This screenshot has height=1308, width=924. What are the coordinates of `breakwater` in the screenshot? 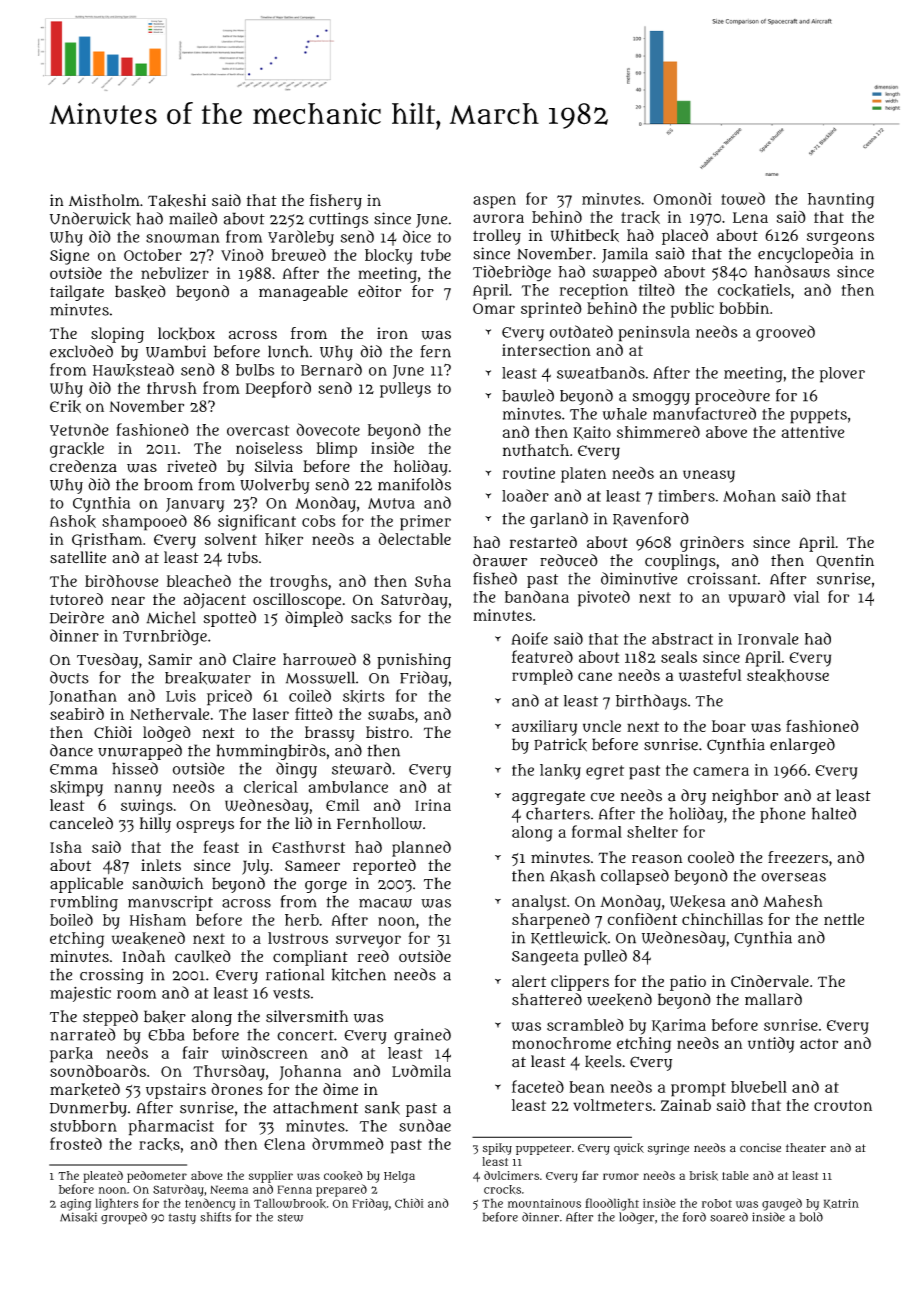 It's located at (208, 678).
